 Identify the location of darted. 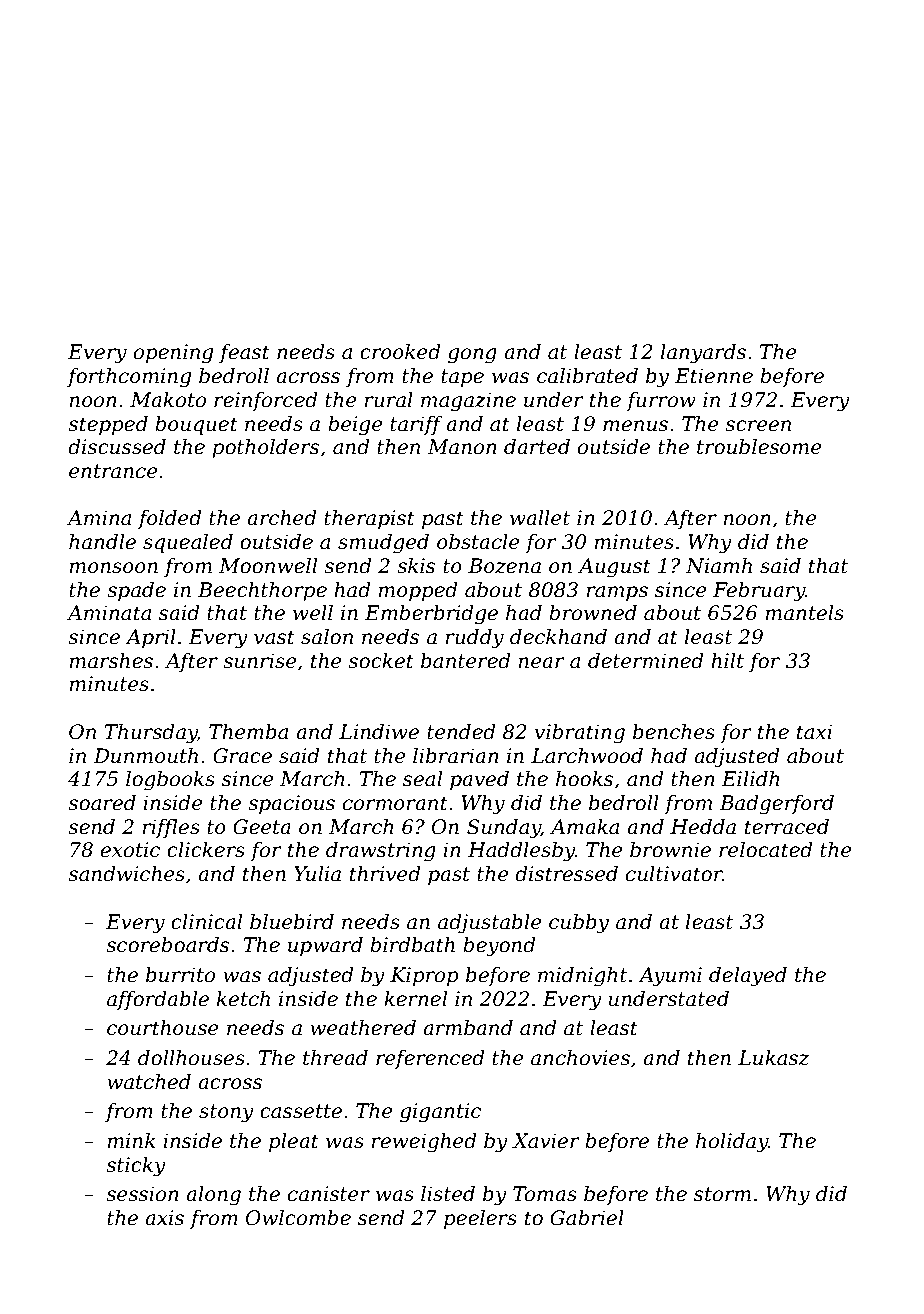
(537, 447).
